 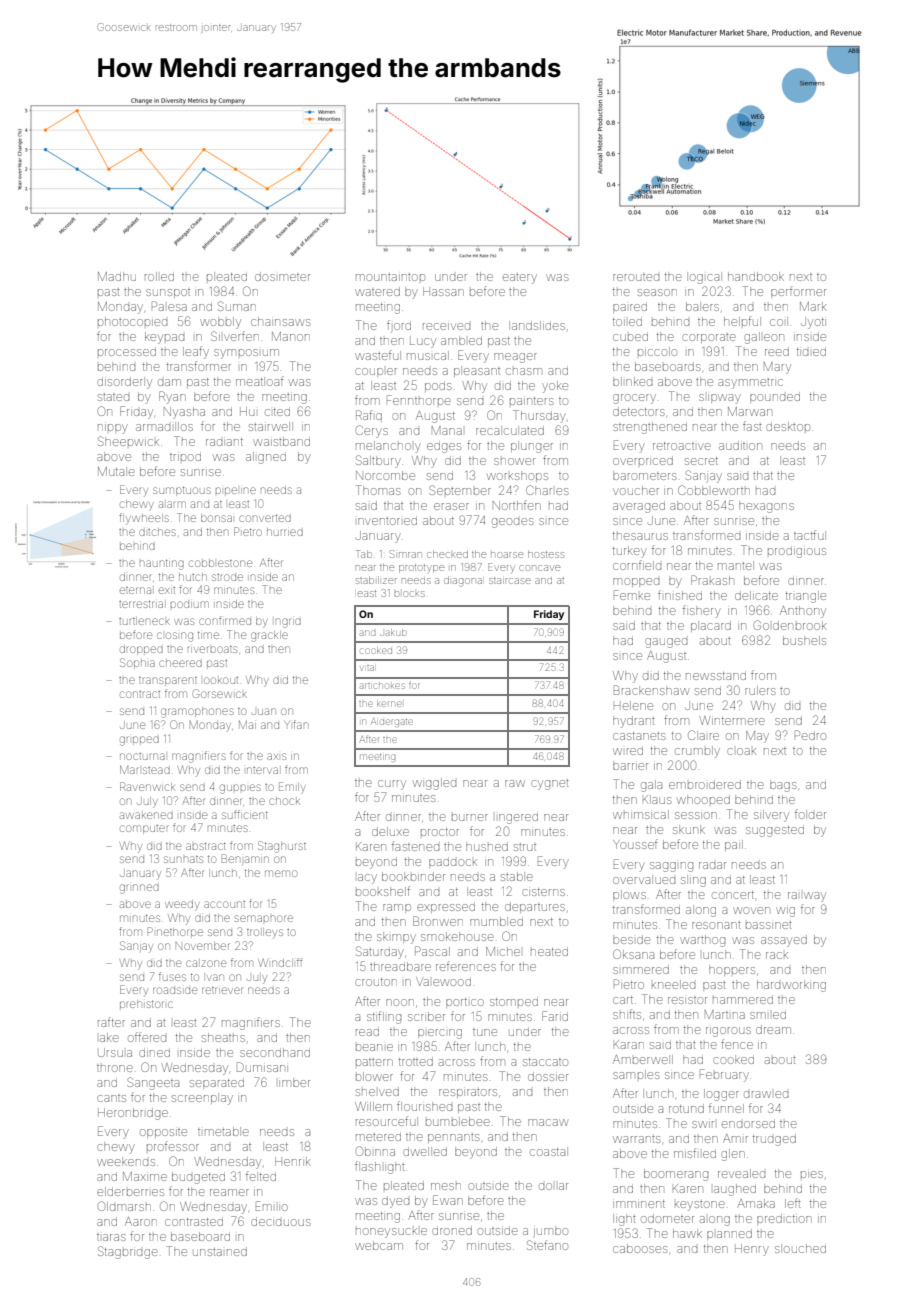 What do you see at coordinates (756, 276) in the screenshot?
I see `handbook` at bounding box center [756, 276].
